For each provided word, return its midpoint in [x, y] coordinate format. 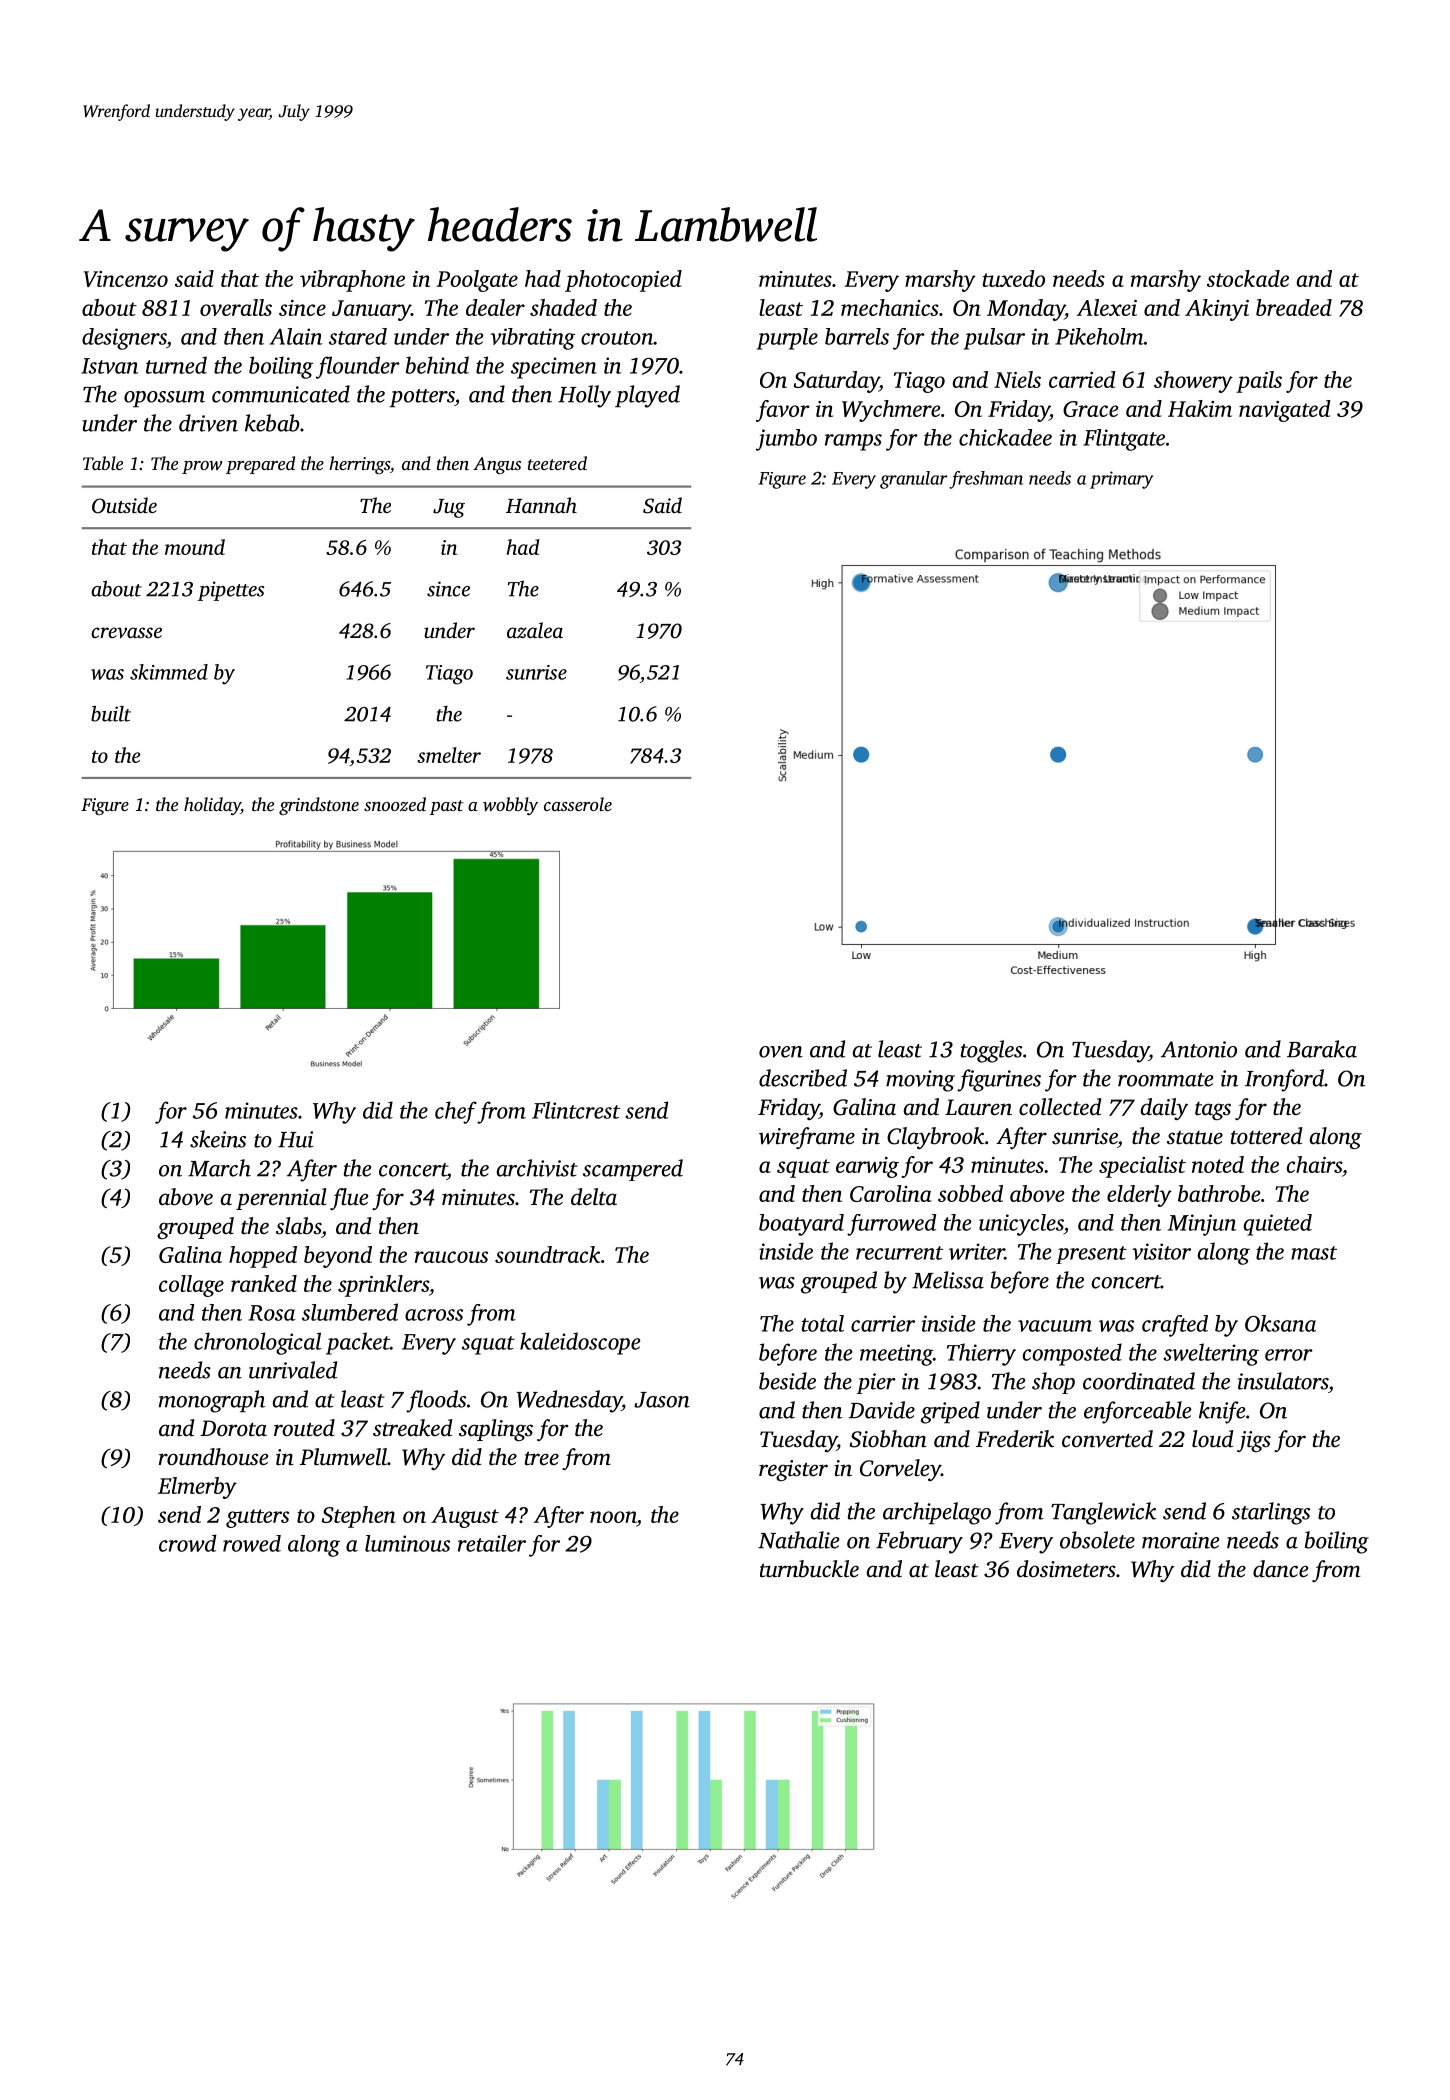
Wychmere [891, 411]
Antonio [1199, 1049]
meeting [896, 1355]
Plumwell [343, 1457]
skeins [218, 1139]
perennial [281, 1199]
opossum [164, 399]
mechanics [890, 307]
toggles [991, 1051]
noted [1218, 1164]
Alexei [1107, 307]
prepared [260, 465]
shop [1053, 1383]
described [803, 1078]
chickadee [1005, 437]
